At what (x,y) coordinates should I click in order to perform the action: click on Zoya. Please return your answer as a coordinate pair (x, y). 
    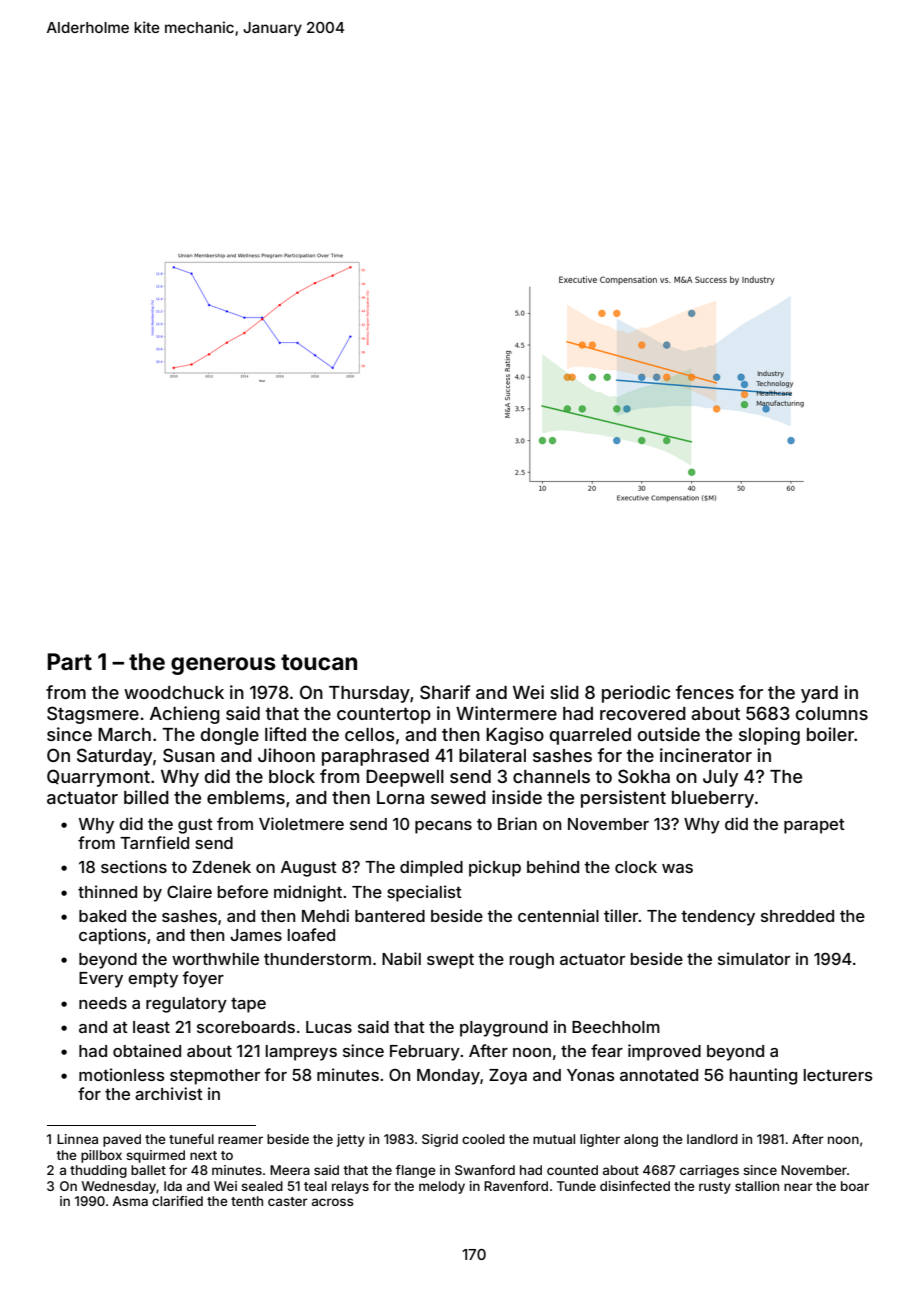
    Looking at the image, I should click on (508, 1077).
